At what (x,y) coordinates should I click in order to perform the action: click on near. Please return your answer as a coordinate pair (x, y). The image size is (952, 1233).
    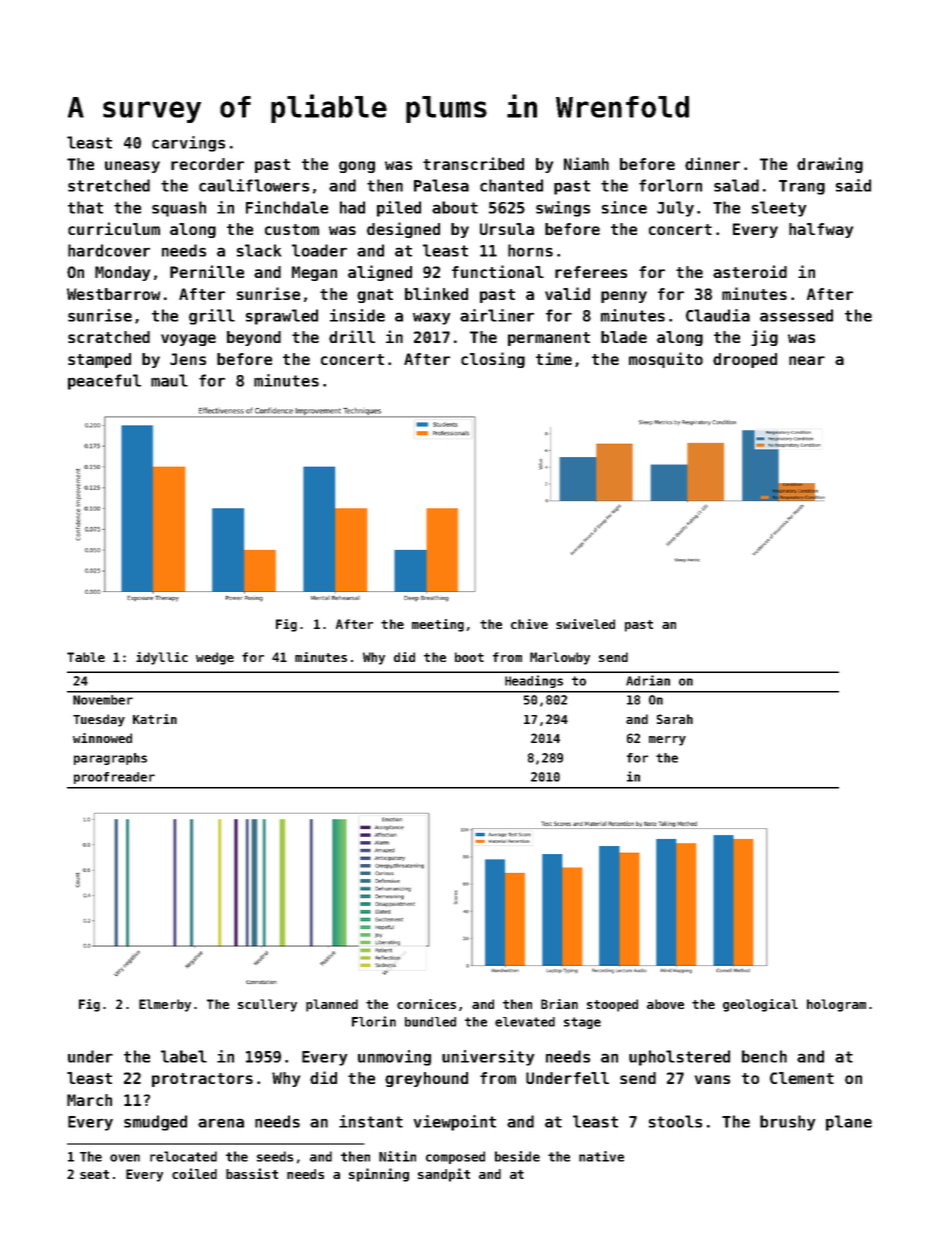
    Looking at the image, I should click on (807, 360).
